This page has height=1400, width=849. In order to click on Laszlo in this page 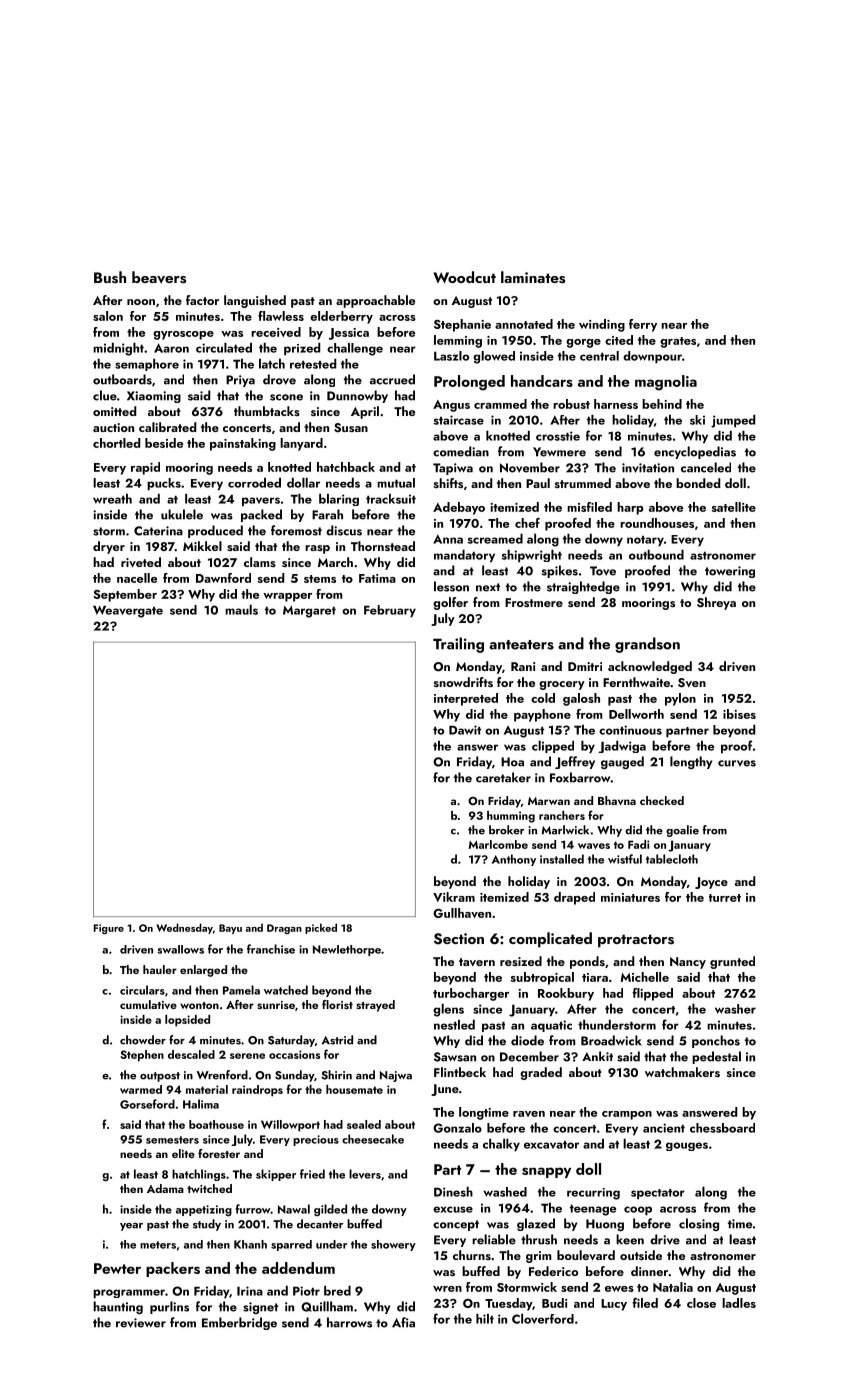, I will do `click(451, 356)`.
